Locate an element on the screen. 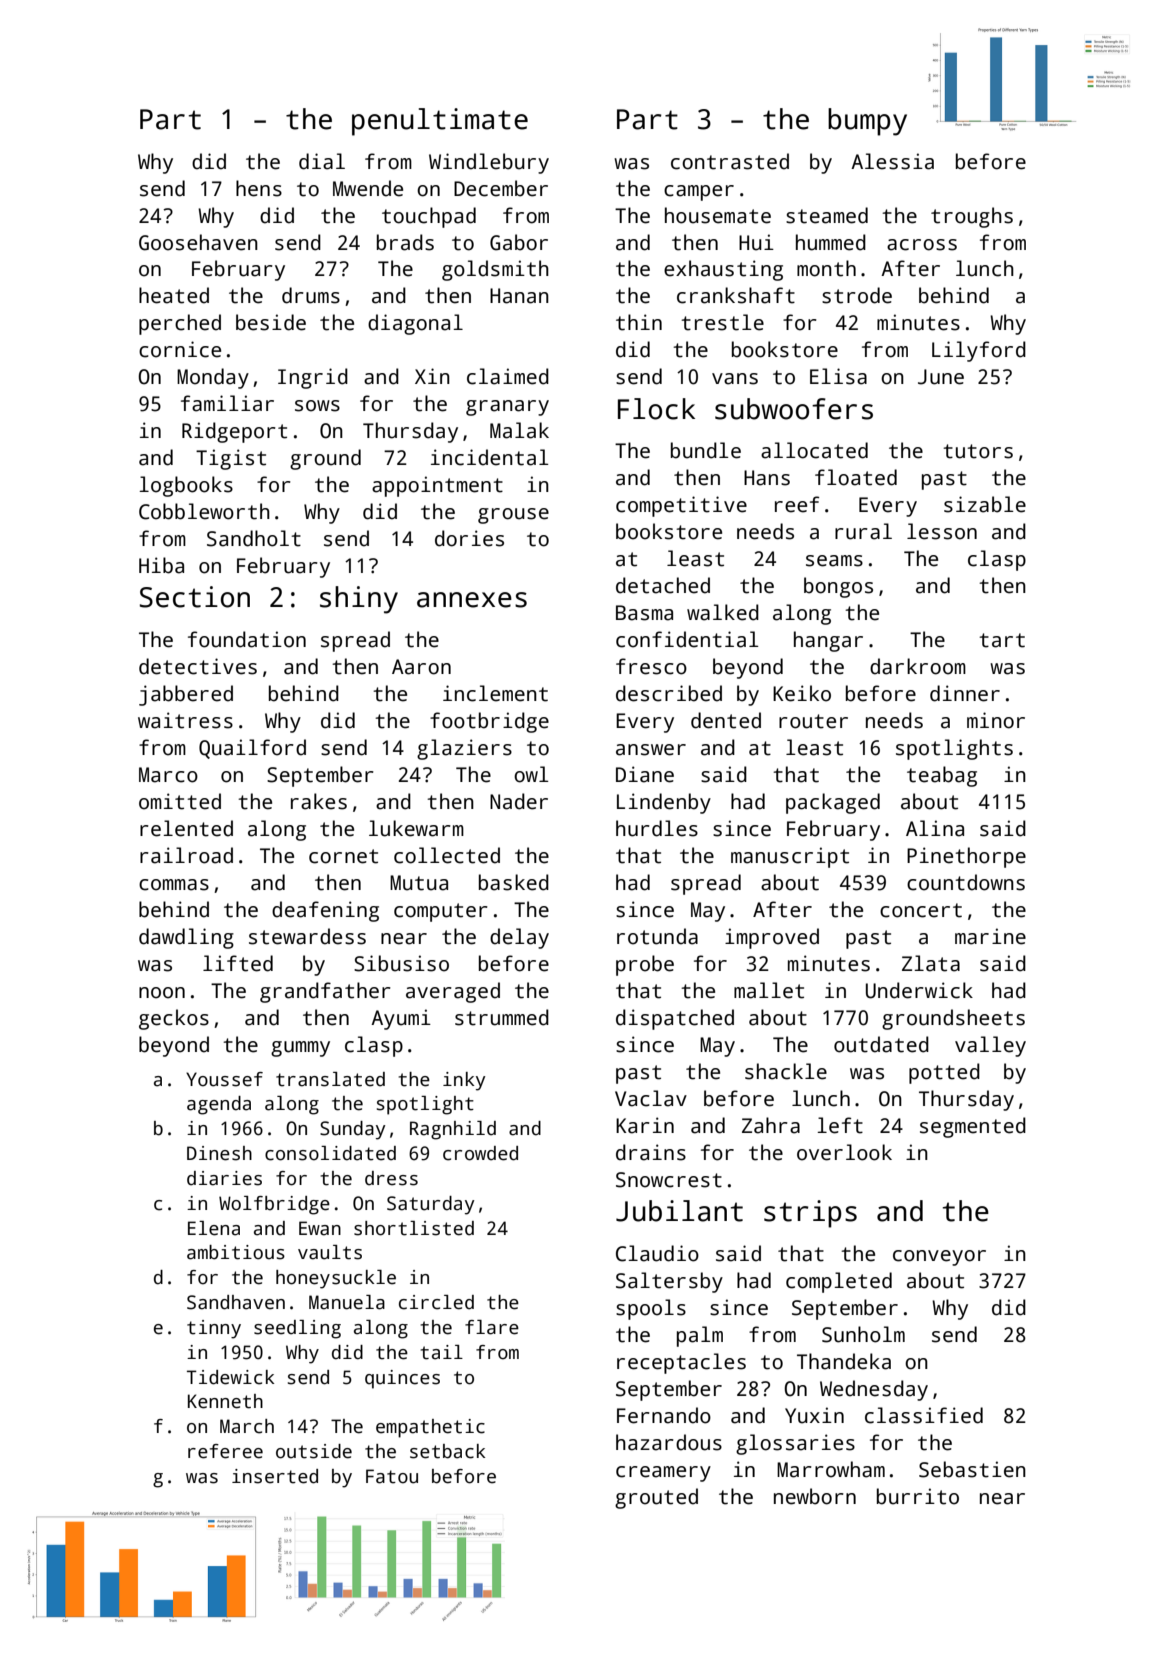  overlook is located at coordinates (844, 1152).
